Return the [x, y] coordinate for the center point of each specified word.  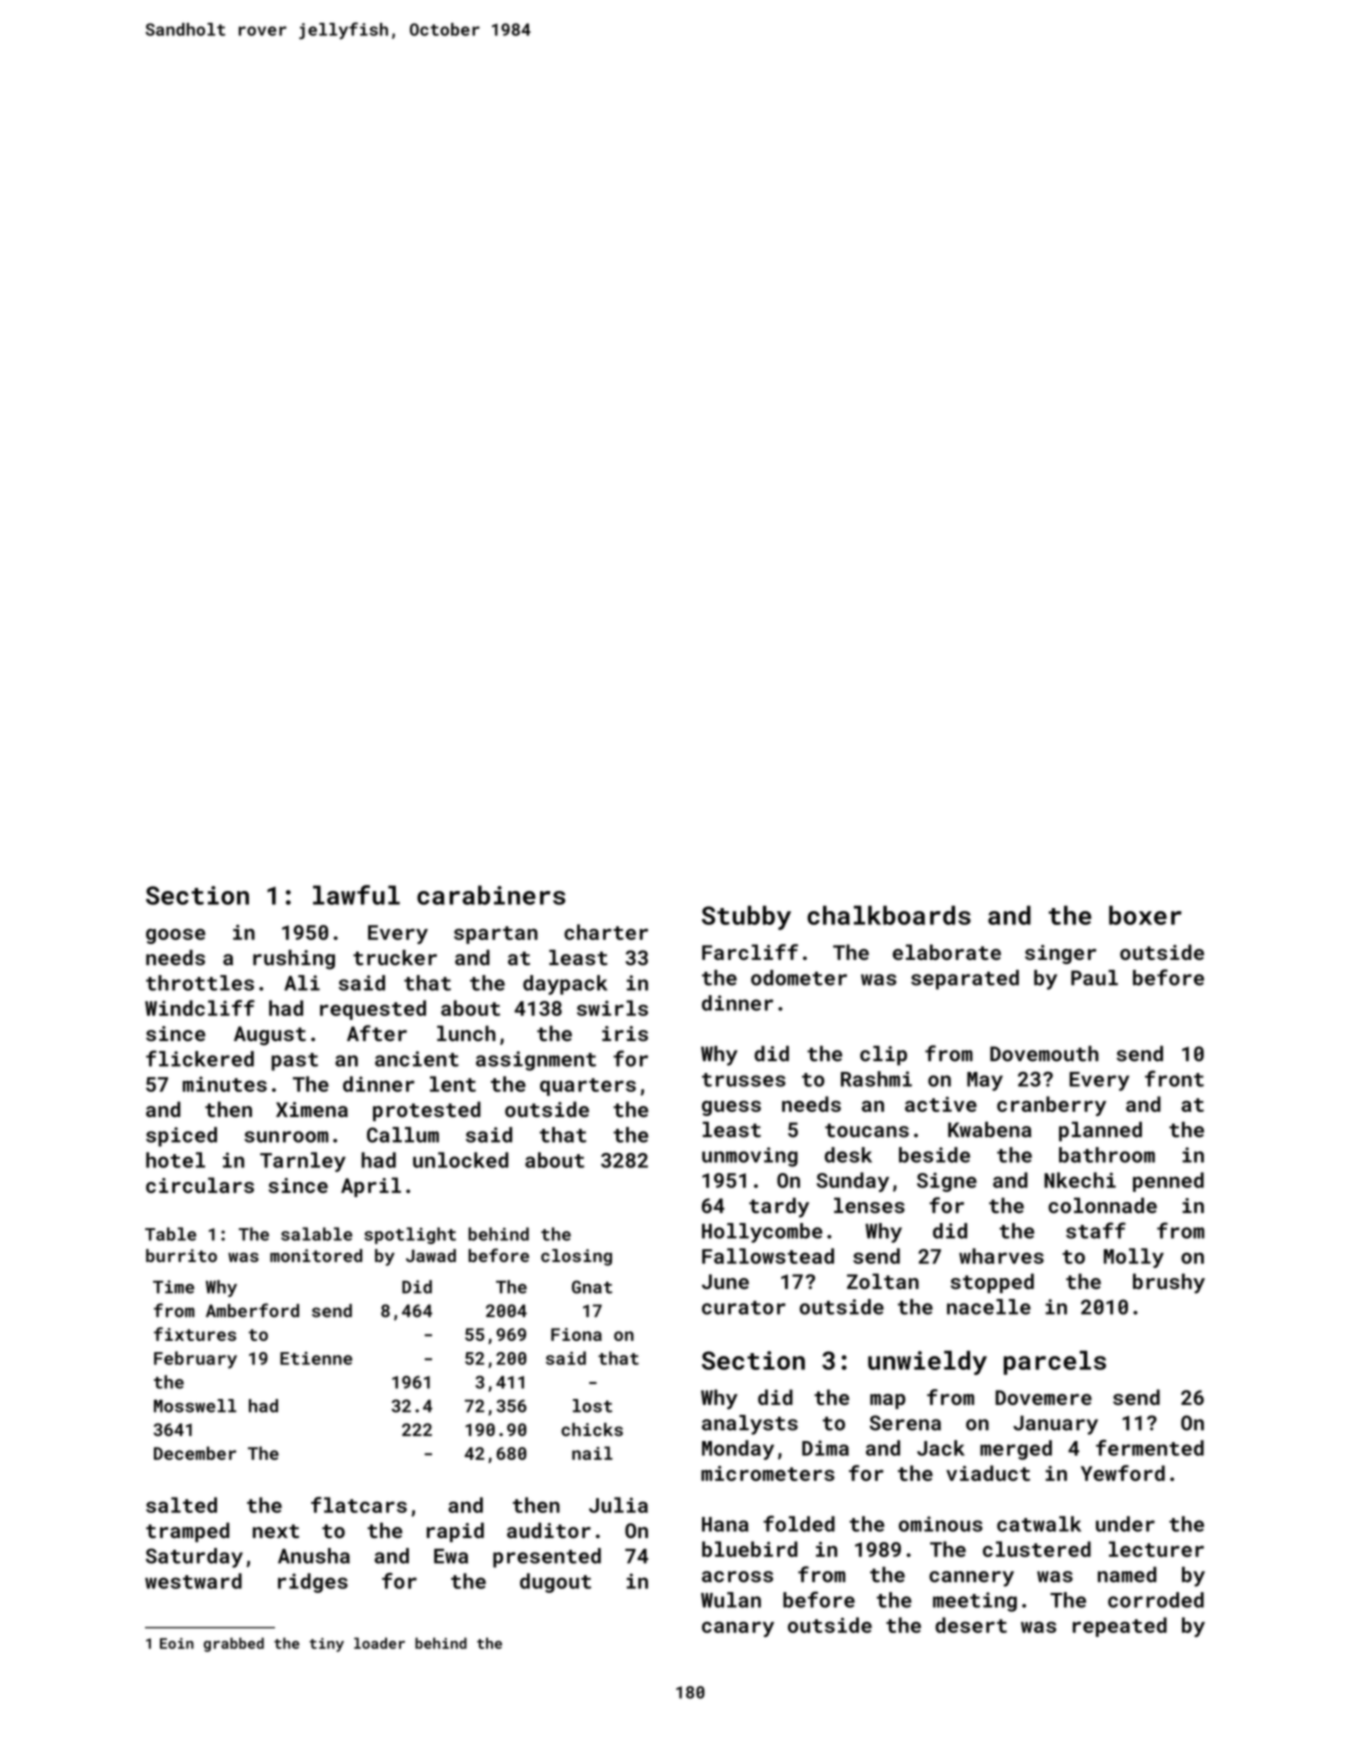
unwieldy [927, 1363]
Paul [1094, 978]
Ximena [312, 1109]
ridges [313, 1583]
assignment [536, 1061]
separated [965, 980]
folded [799, 1523]
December [195, 1453]
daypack [565, 985]
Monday [738, 1450]
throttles [200, 983]
